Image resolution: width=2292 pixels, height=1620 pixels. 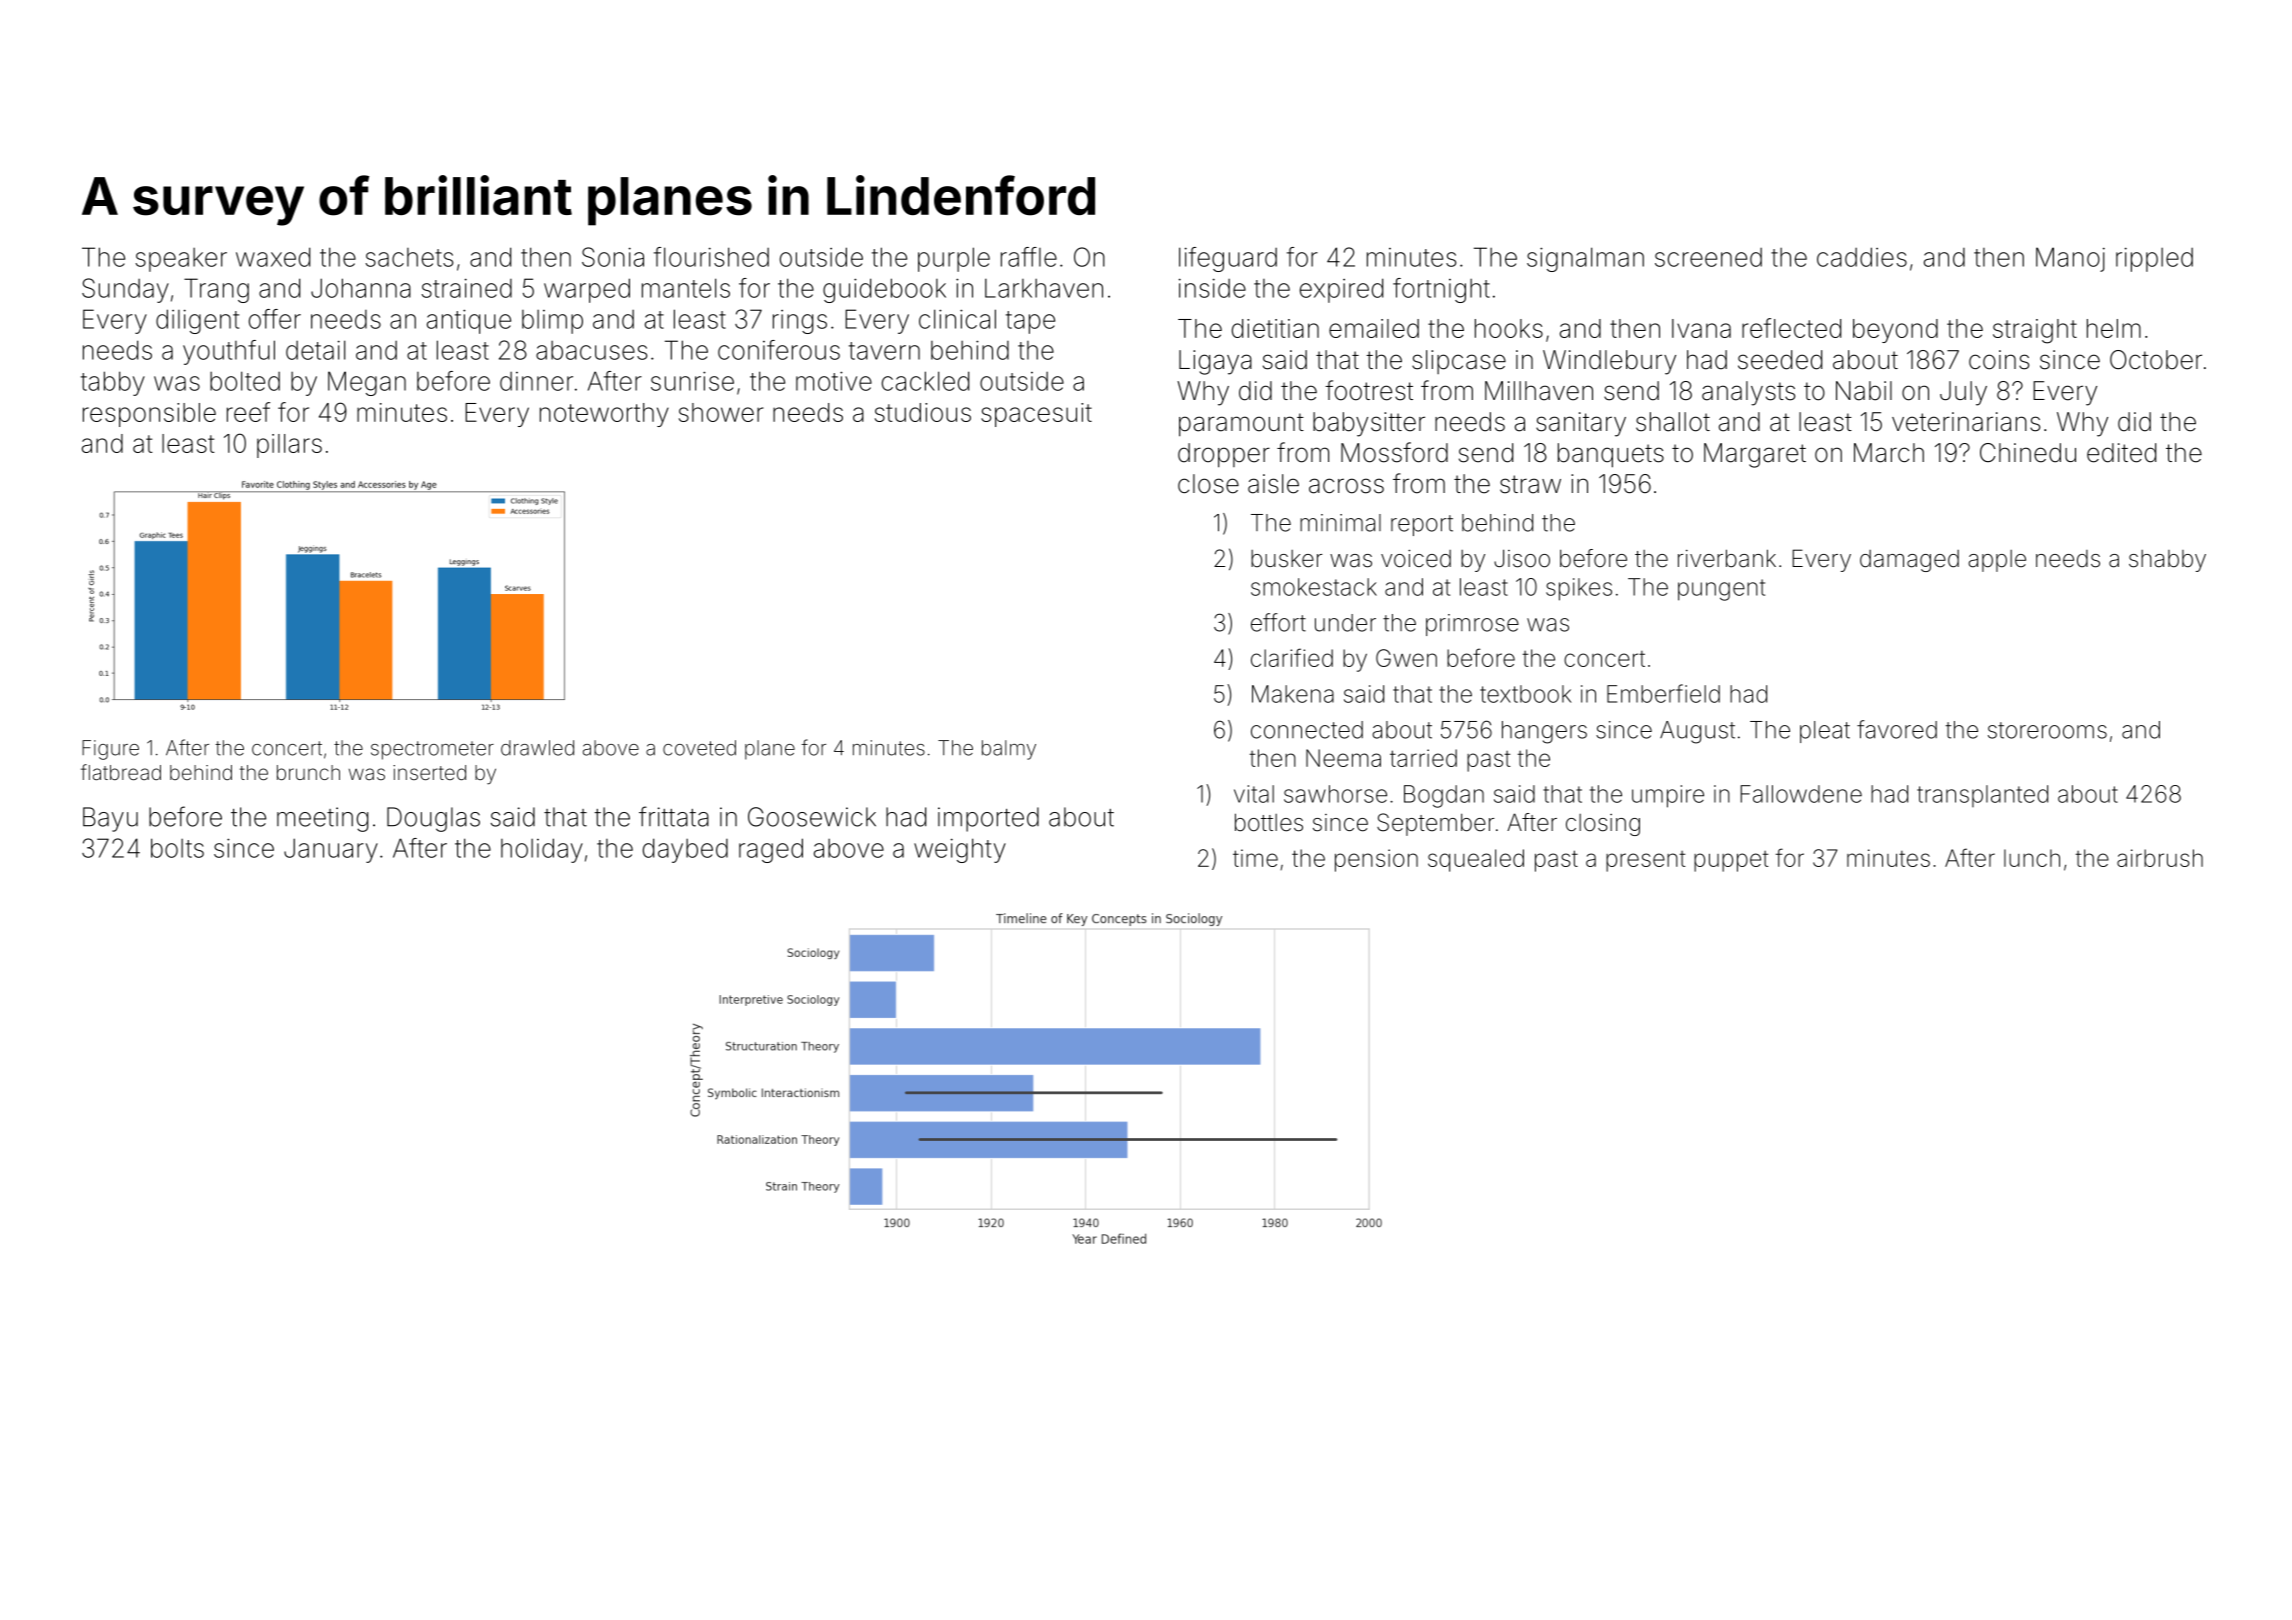 What do you see at coordinates (1275, 328) in the screenshot?
I see `dietitian` at bounding box center [1275, 328].
